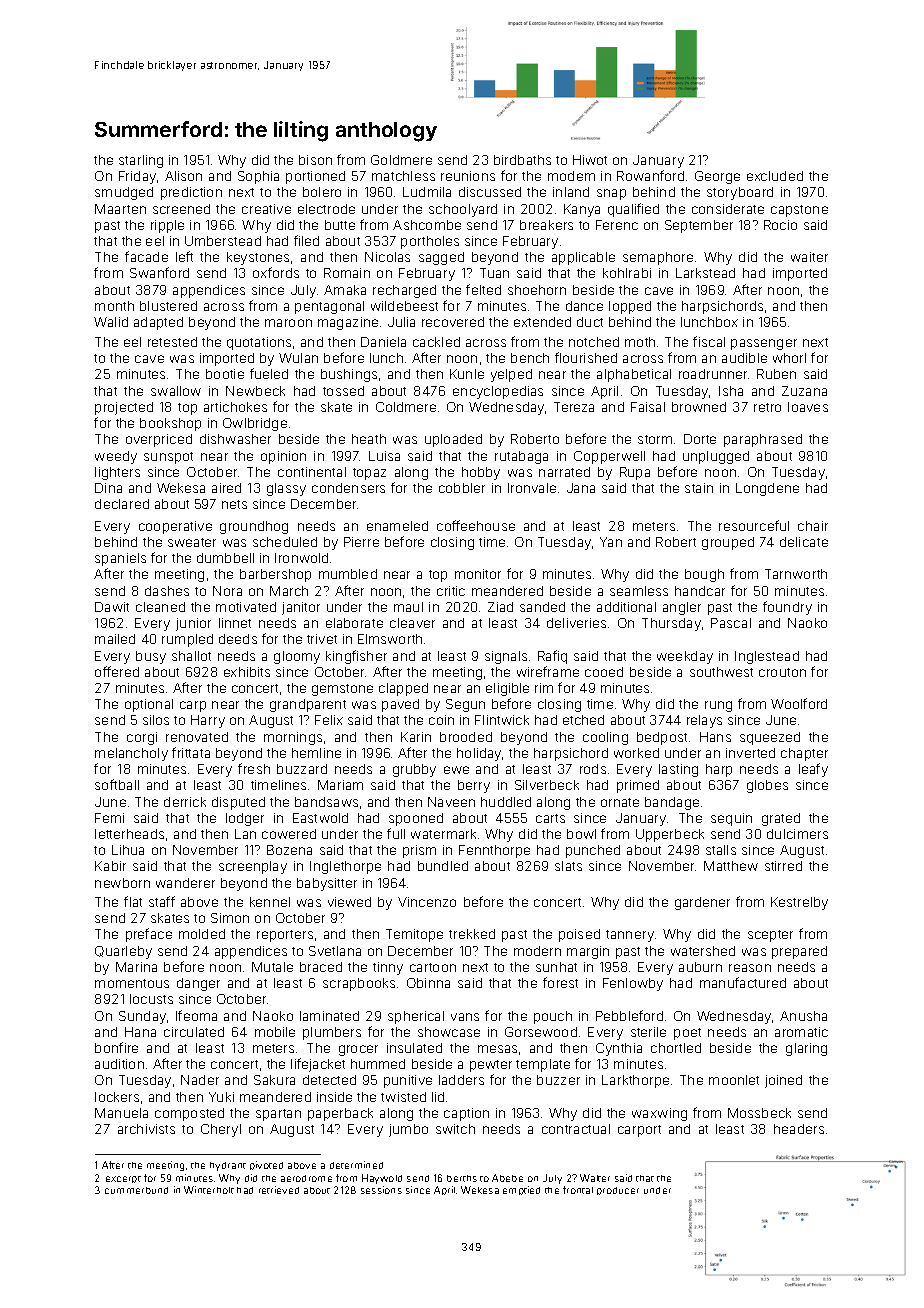  Describe the element at coordinates (136, 1190) in the page. I see `cummerbund` at that location.
